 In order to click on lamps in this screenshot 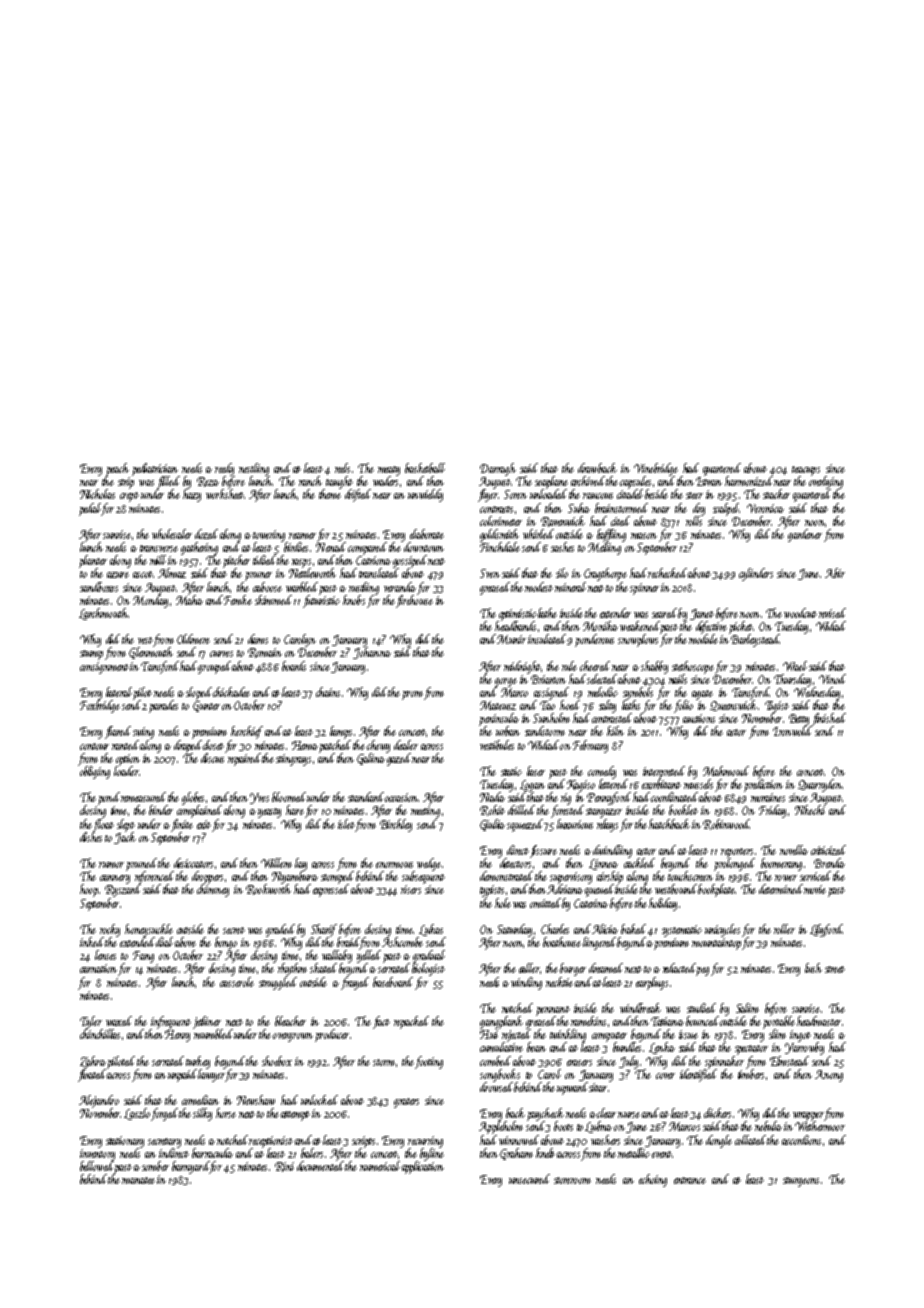, I will do `click(341, 732)`.
